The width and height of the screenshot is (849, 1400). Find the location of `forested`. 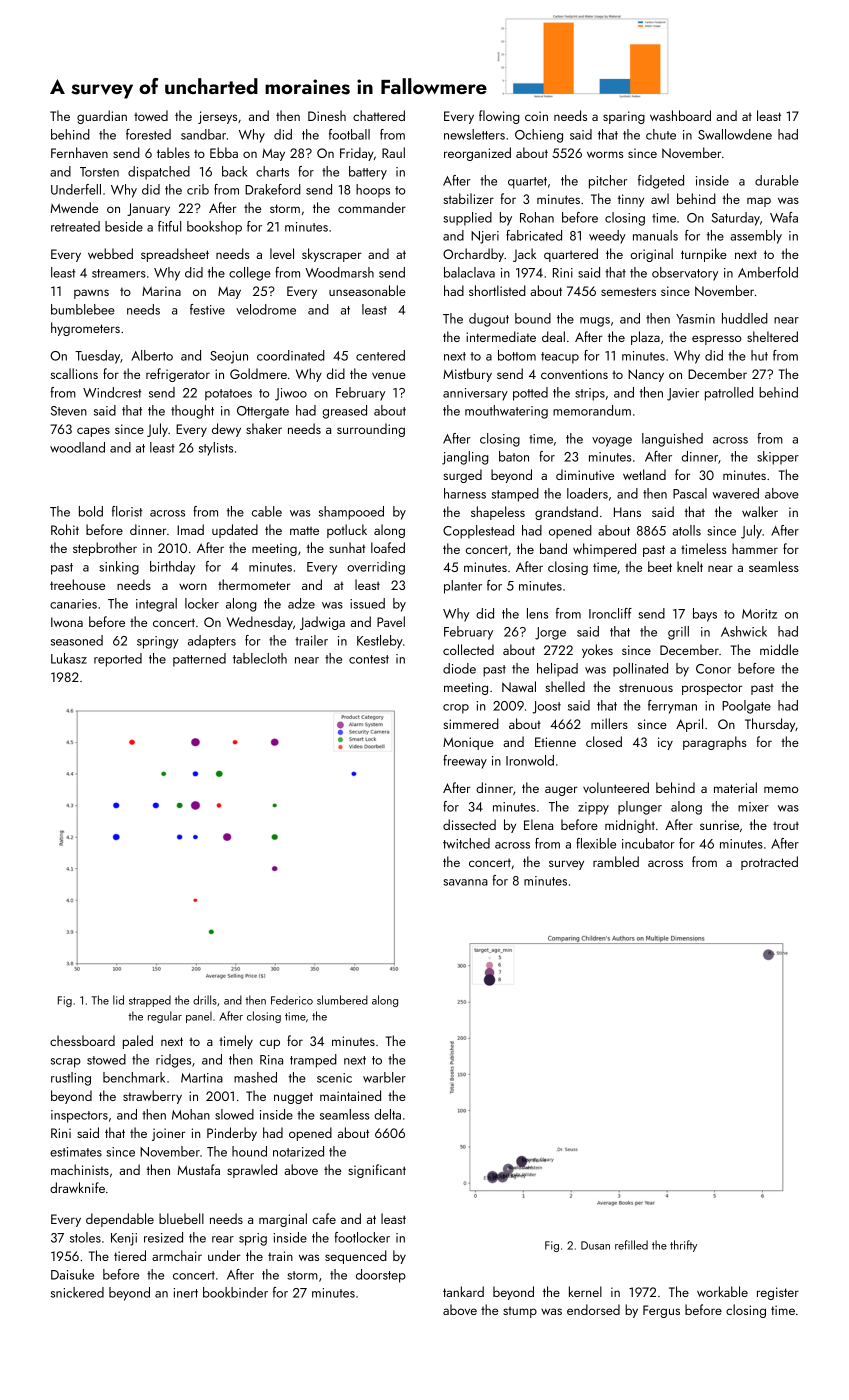

forested is located at coordinates (148, 134).
